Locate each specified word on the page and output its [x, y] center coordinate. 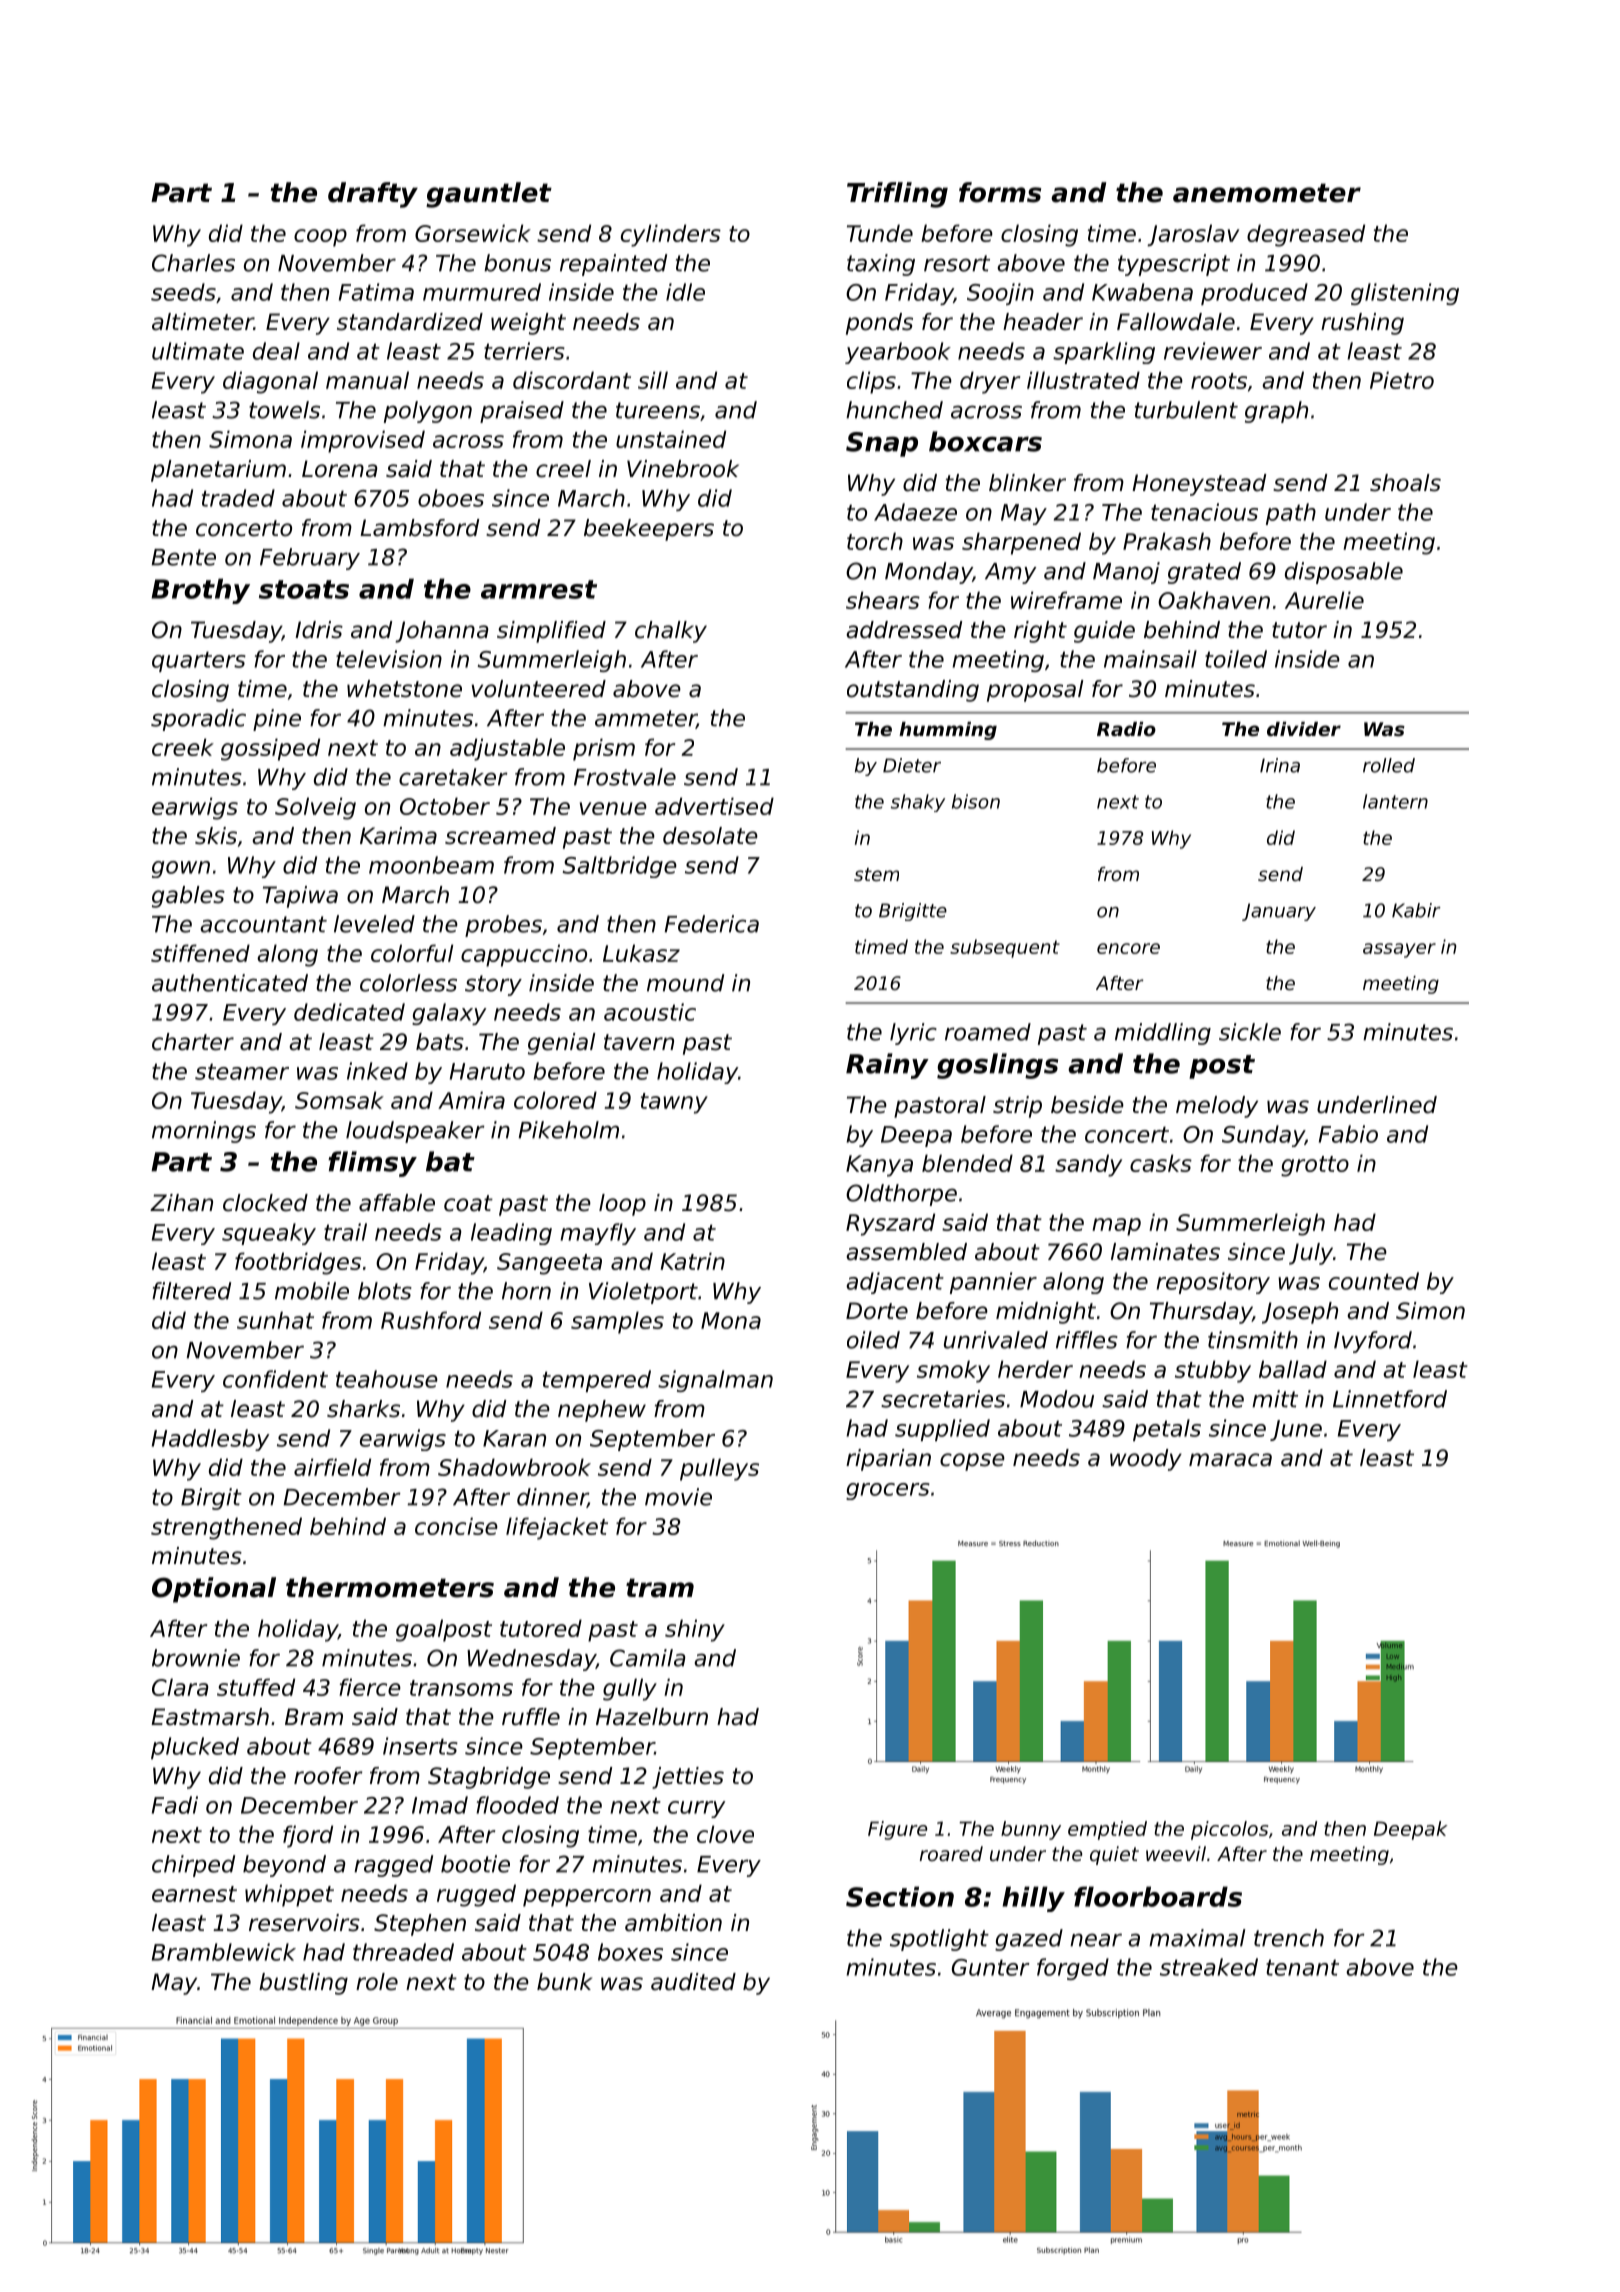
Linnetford [1390, 1399]
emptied [1107, 1830]
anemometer [1267, 193]
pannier [993, 1283]
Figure [897, 1830]
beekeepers [649, 530]
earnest [194, 1894]
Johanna [442, 632]
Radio [1126, 729]
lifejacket [557, 1528]
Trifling [897, 195]
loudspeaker [415, 1132]
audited [693, 1982]
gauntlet [489, 195]
